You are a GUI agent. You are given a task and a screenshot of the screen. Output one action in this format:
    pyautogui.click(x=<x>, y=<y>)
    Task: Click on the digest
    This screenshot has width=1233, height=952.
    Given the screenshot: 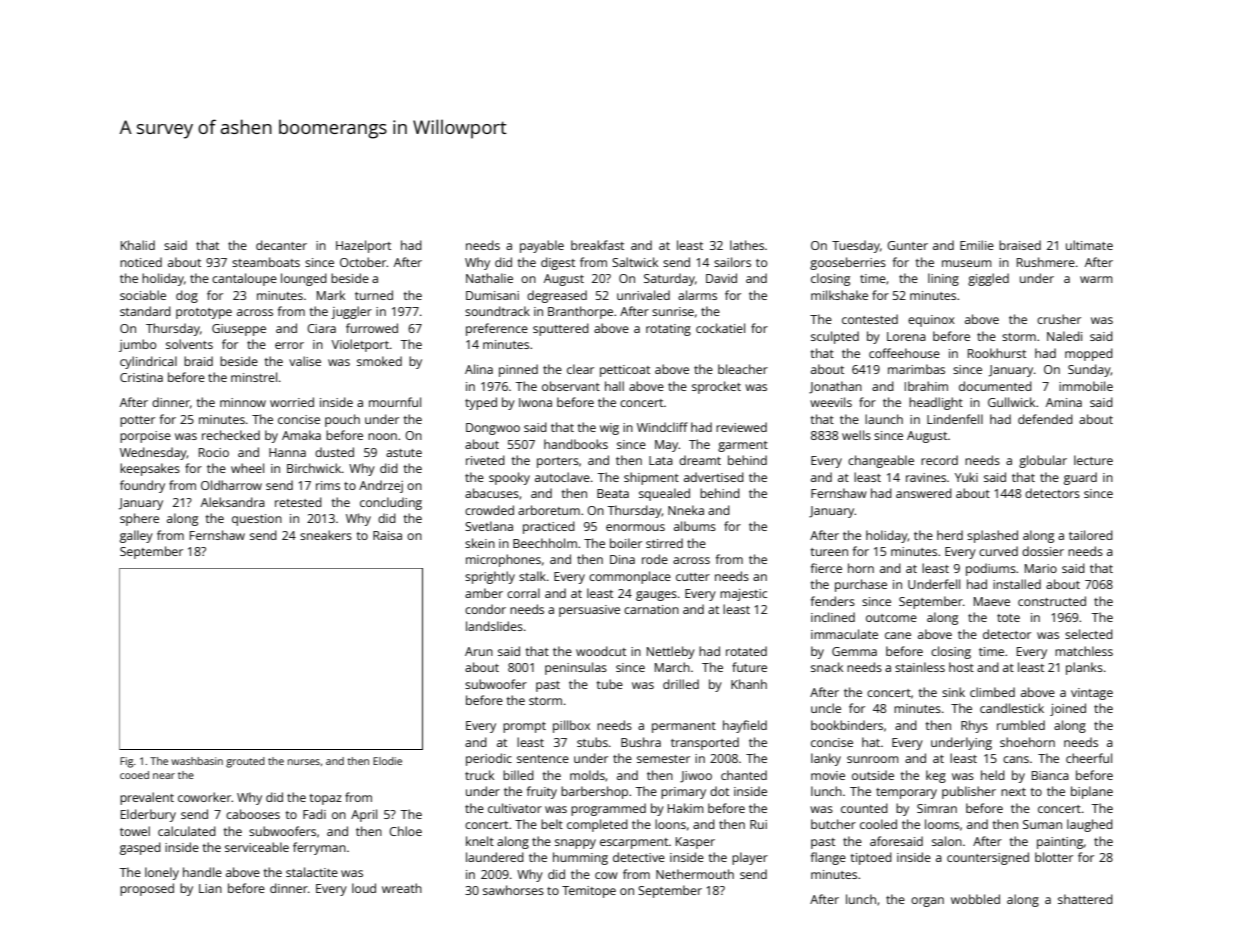 What is the action you would take?
    pyautogui.click(x=558, y=263)
